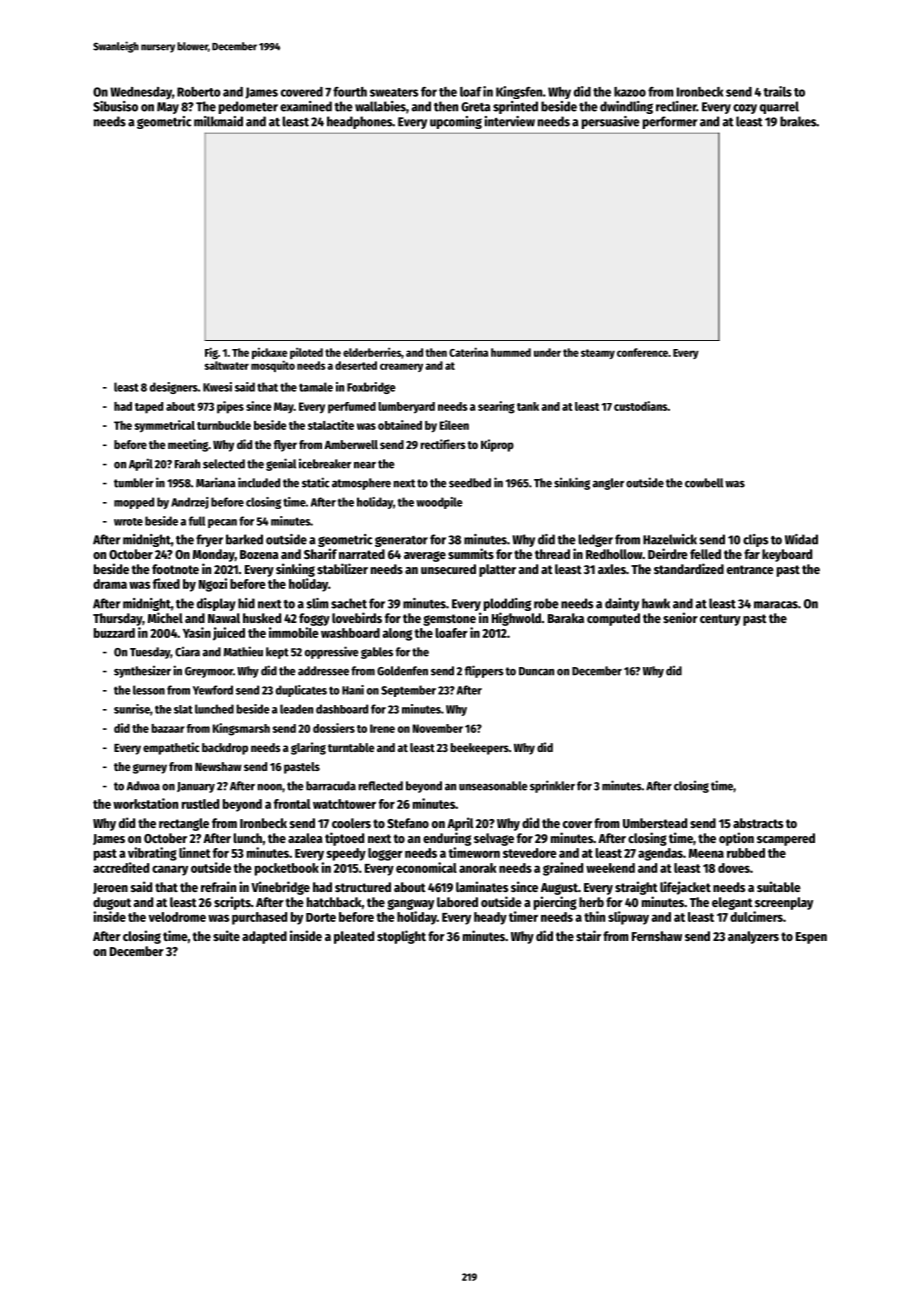  What do you see at coordinates (720, 620) in the page?
I see `century` at bounding box center [720, 620].
